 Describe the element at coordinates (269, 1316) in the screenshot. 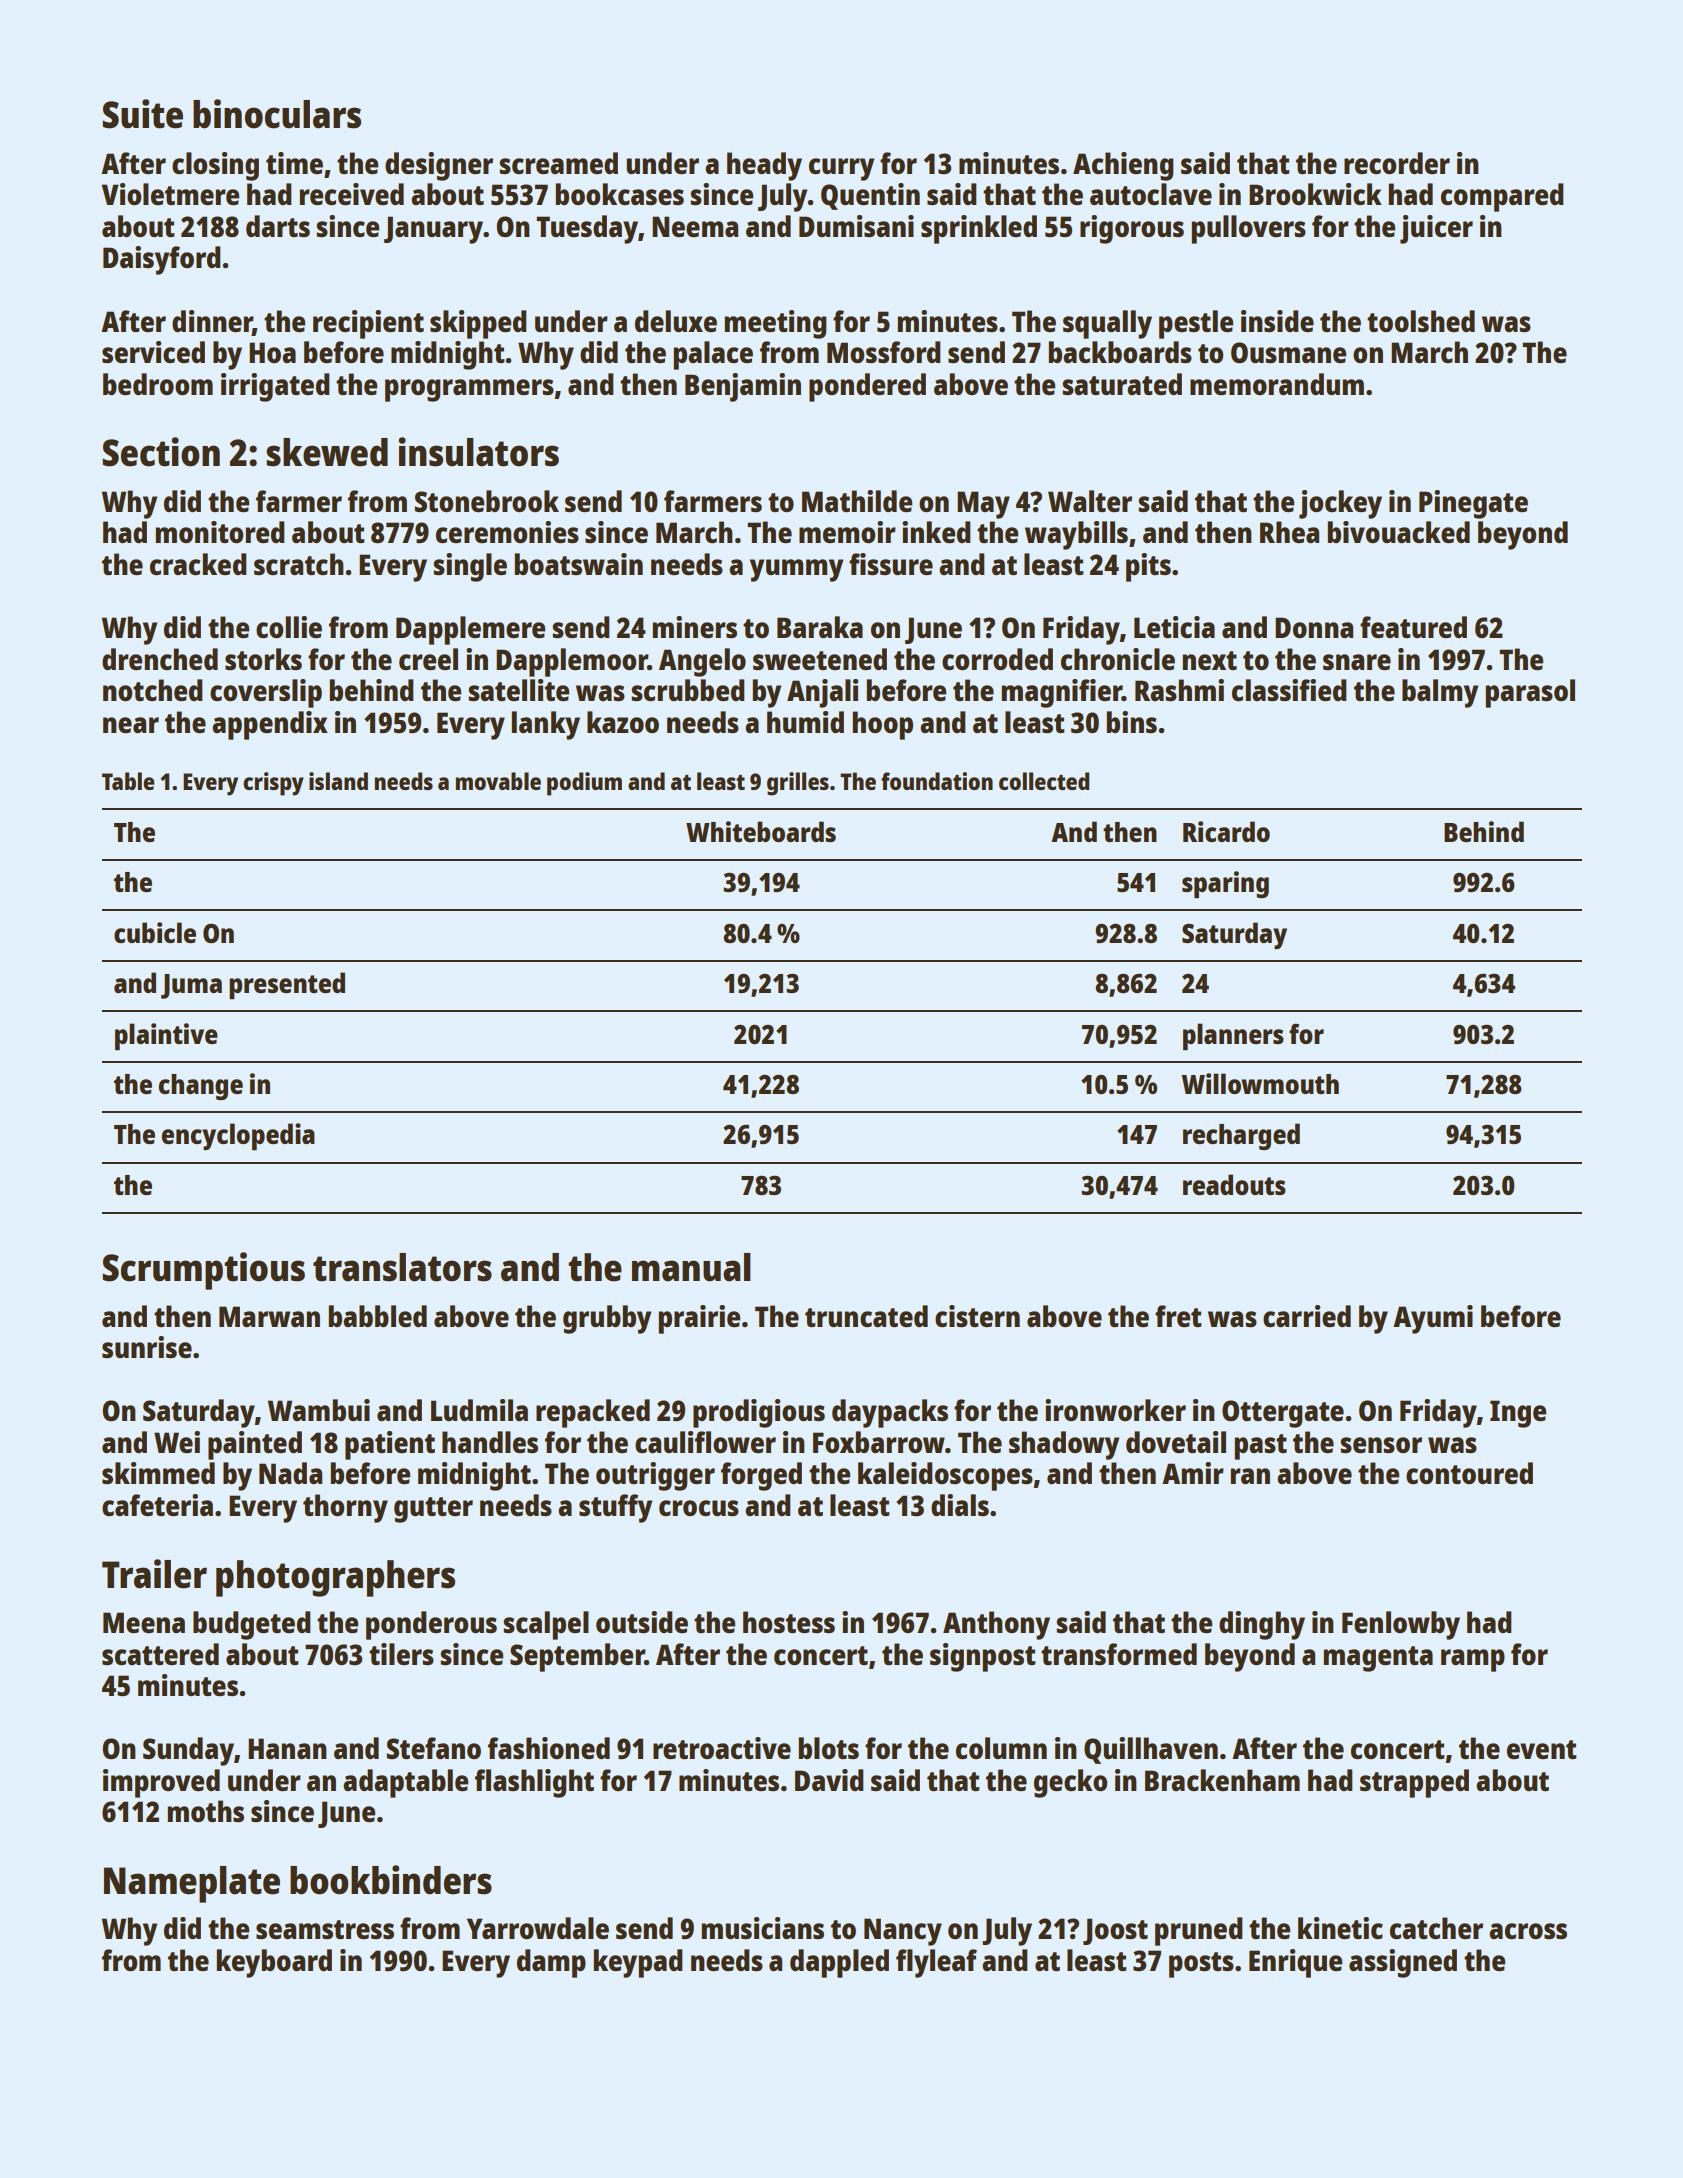

I see `Marwan` at that location.
